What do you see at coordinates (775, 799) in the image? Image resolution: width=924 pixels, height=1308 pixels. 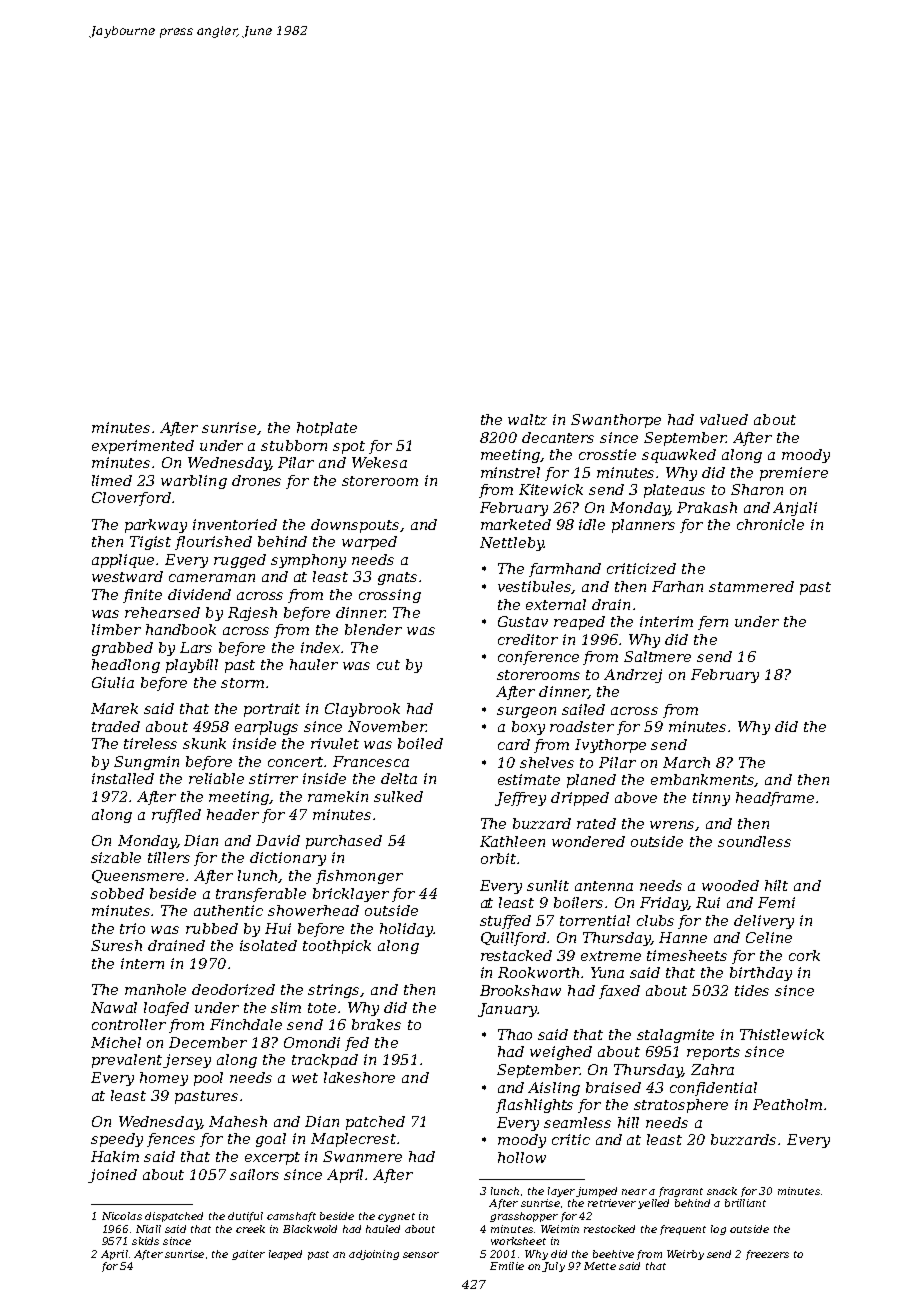 I see `headframe` at bounding box center [775, 799].
